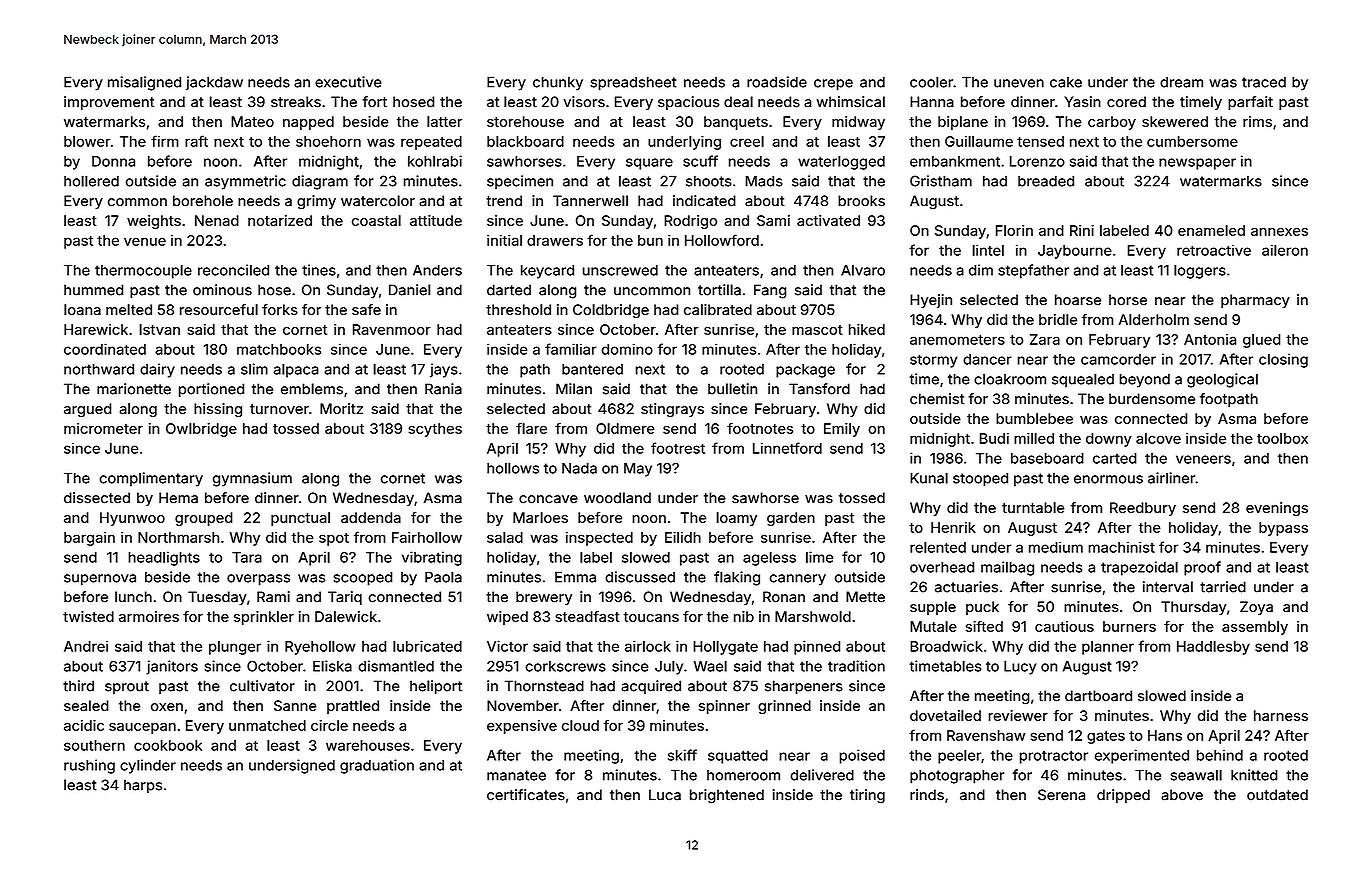 Image resolution: width=1372 pixels, height=887 pixels. What do you see at coordinates (525, 121) in the screenshot?
I see `storehouse` at bounding box center [525, 121].
